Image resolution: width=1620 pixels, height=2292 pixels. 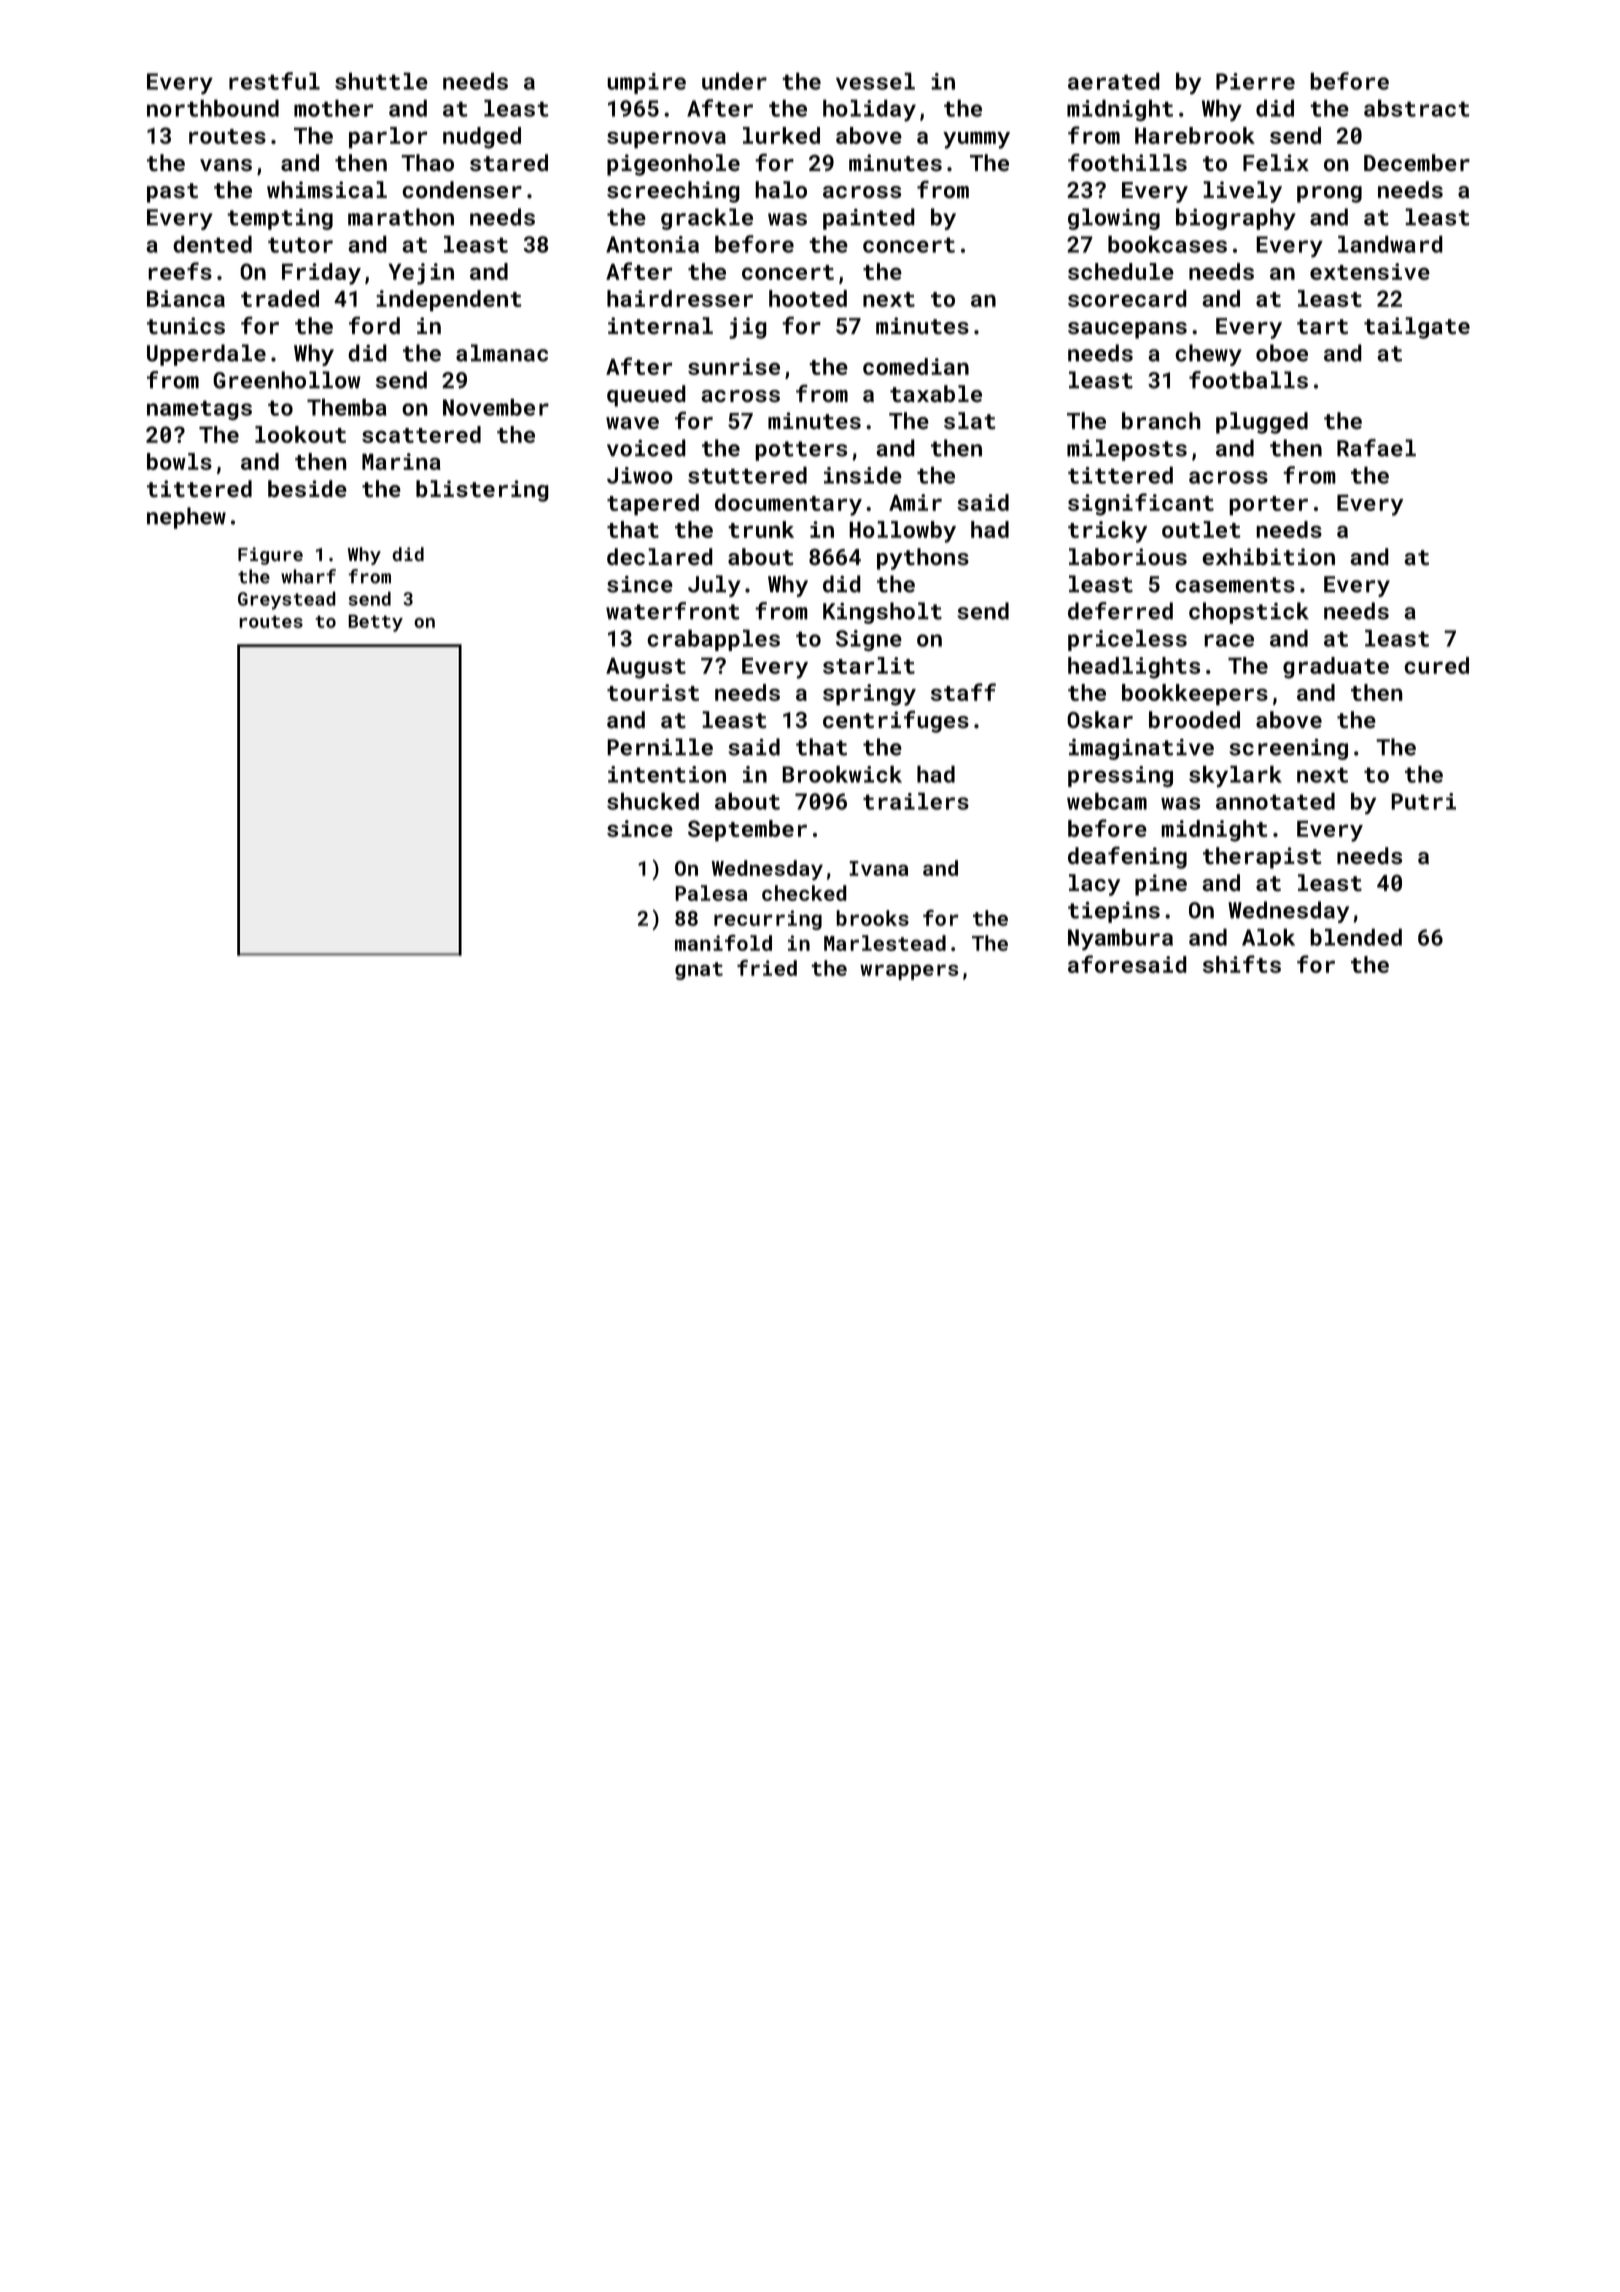 I want to click on shucked, so click(x=653, y=801).
